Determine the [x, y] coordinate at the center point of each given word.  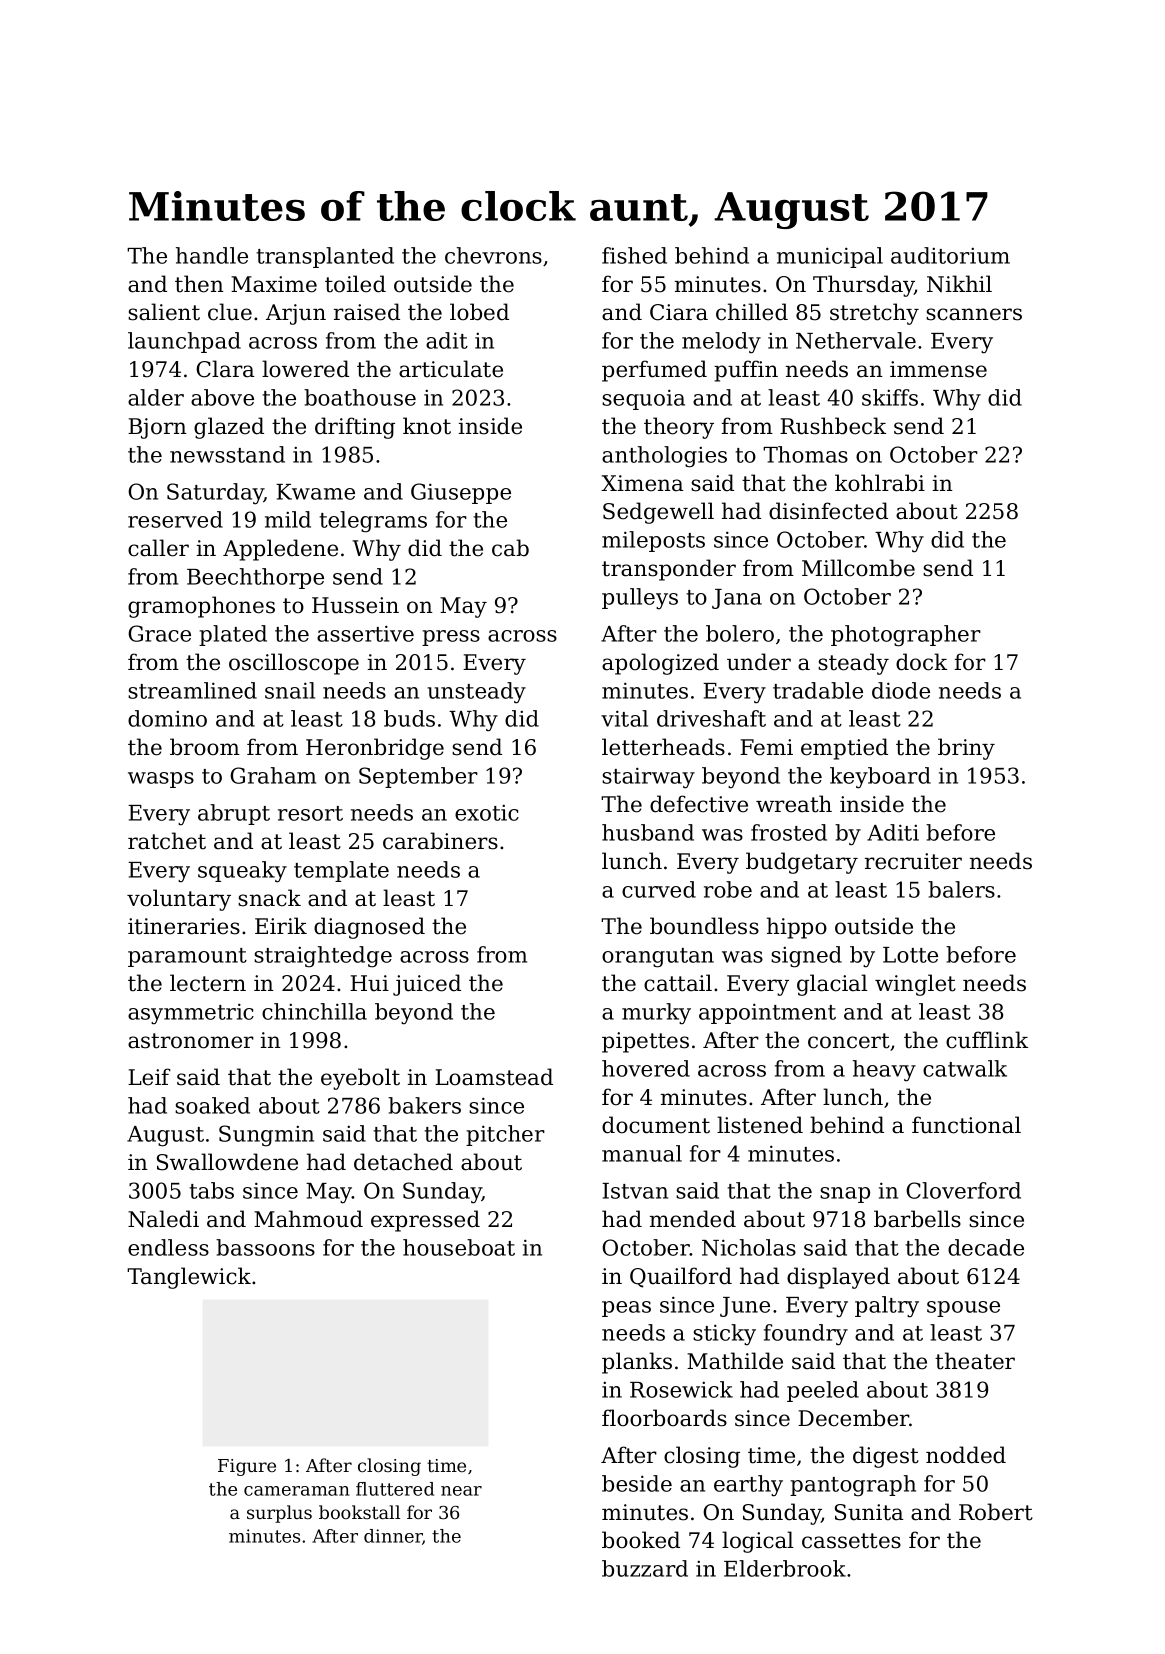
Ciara [679, 312]
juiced [427, 985]
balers [961, 889]
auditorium [950, 255]
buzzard [645, 1568]
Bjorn [157, 428]
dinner [393, 1536]
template [341, 871]
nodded [966, 1455]
